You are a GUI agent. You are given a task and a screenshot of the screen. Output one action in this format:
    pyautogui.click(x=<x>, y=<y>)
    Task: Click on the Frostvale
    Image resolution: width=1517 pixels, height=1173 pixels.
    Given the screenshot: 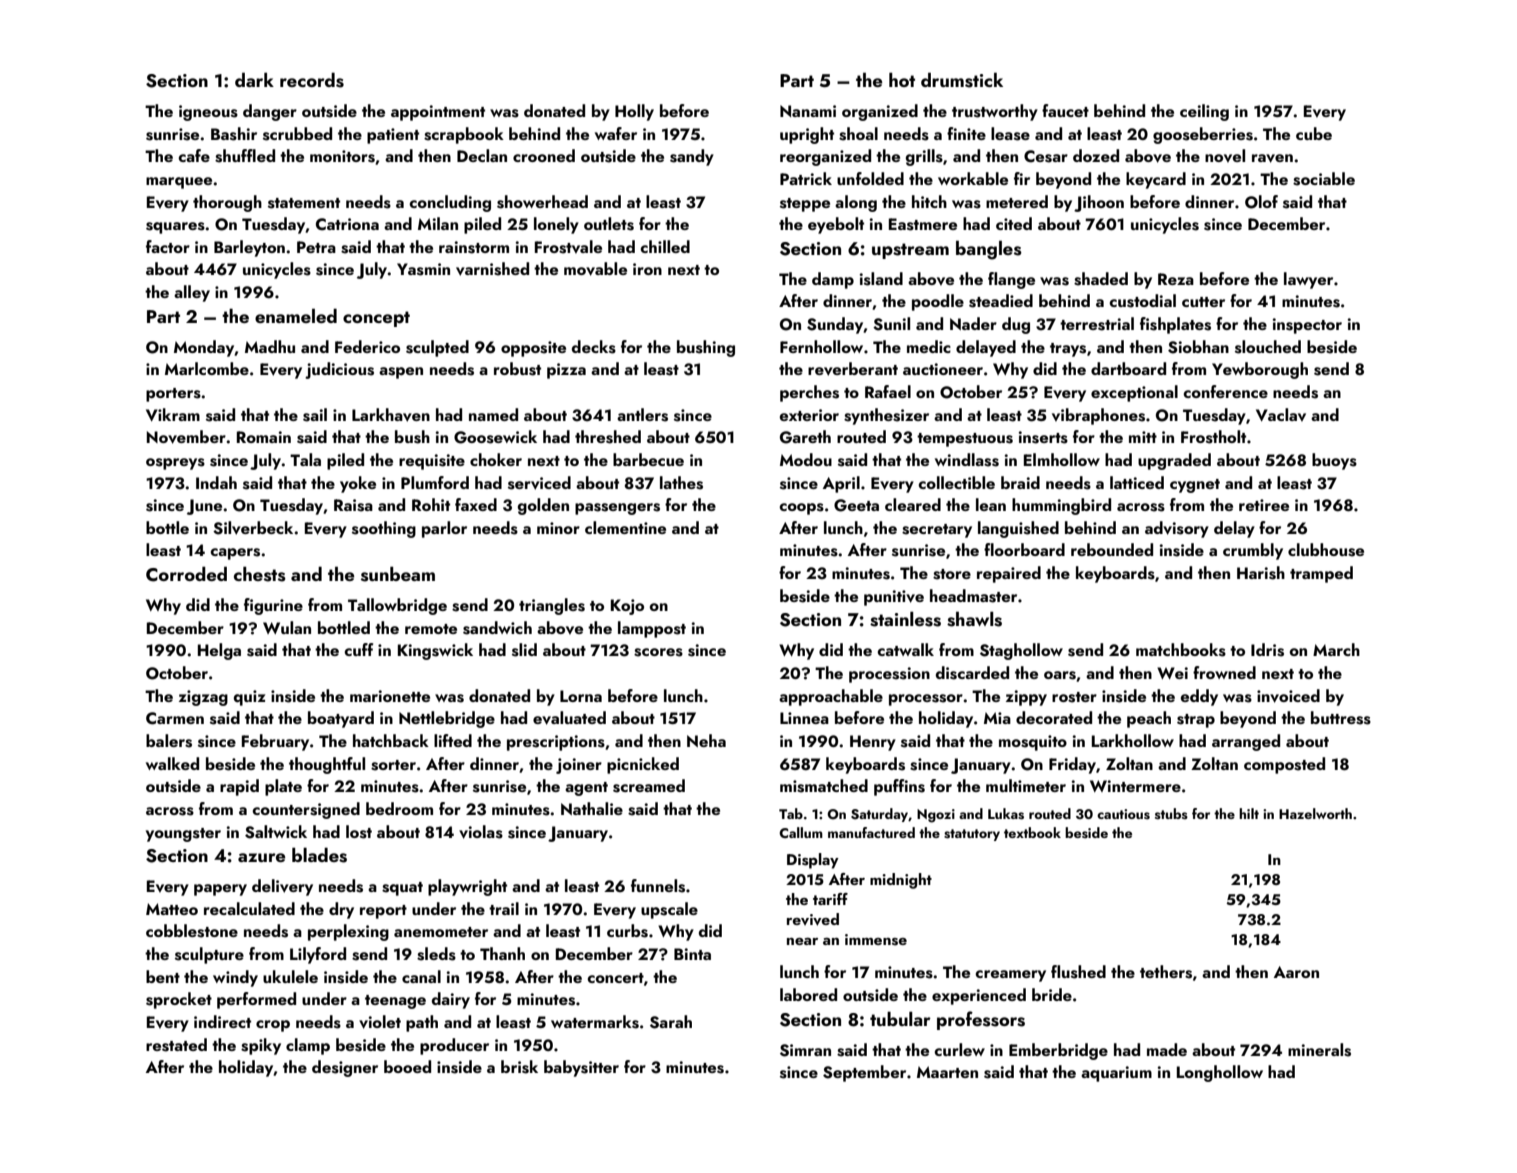 What is the action you would take?
    pyautogui.click(x=568, y=247)
